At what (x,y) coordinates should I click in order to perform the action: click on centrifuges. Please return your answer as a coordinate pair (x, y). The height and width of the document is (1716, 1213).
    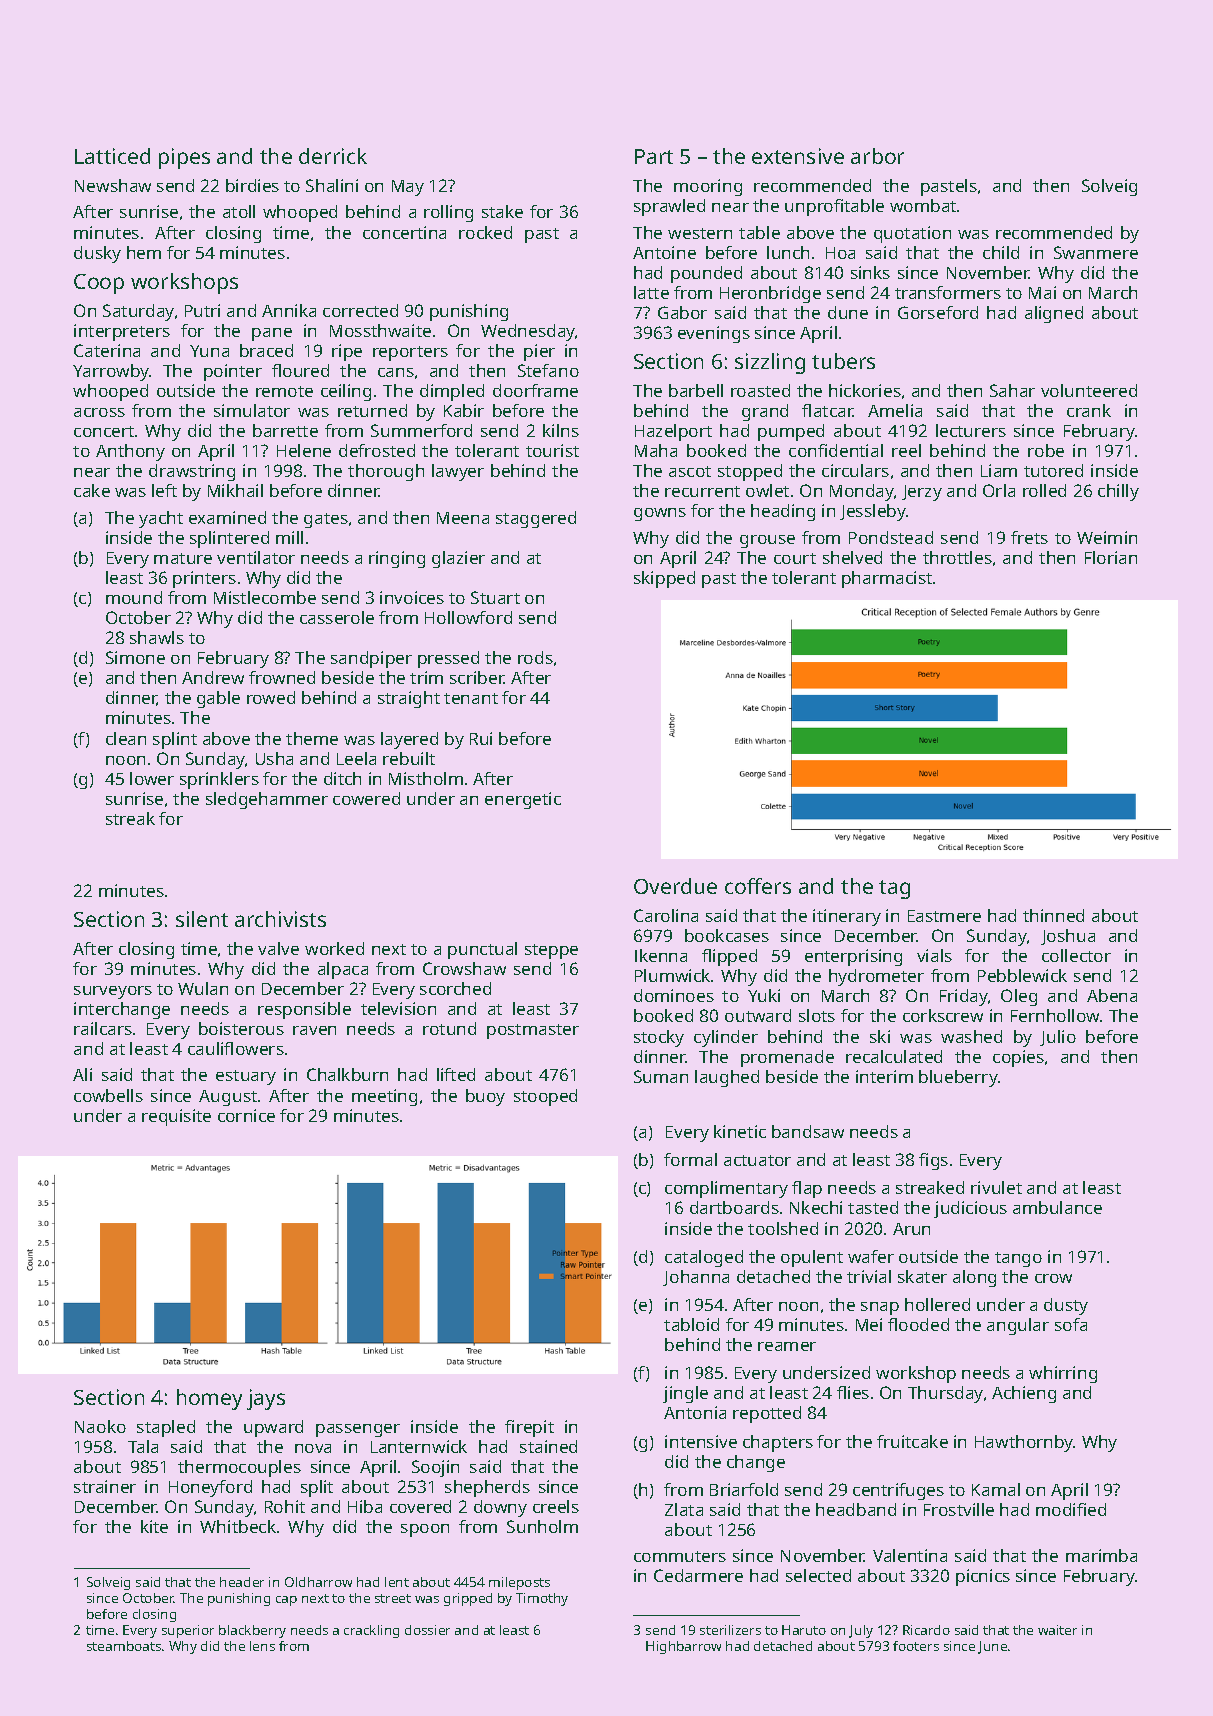
    Looking at the image, I should click on (898, 1491).
